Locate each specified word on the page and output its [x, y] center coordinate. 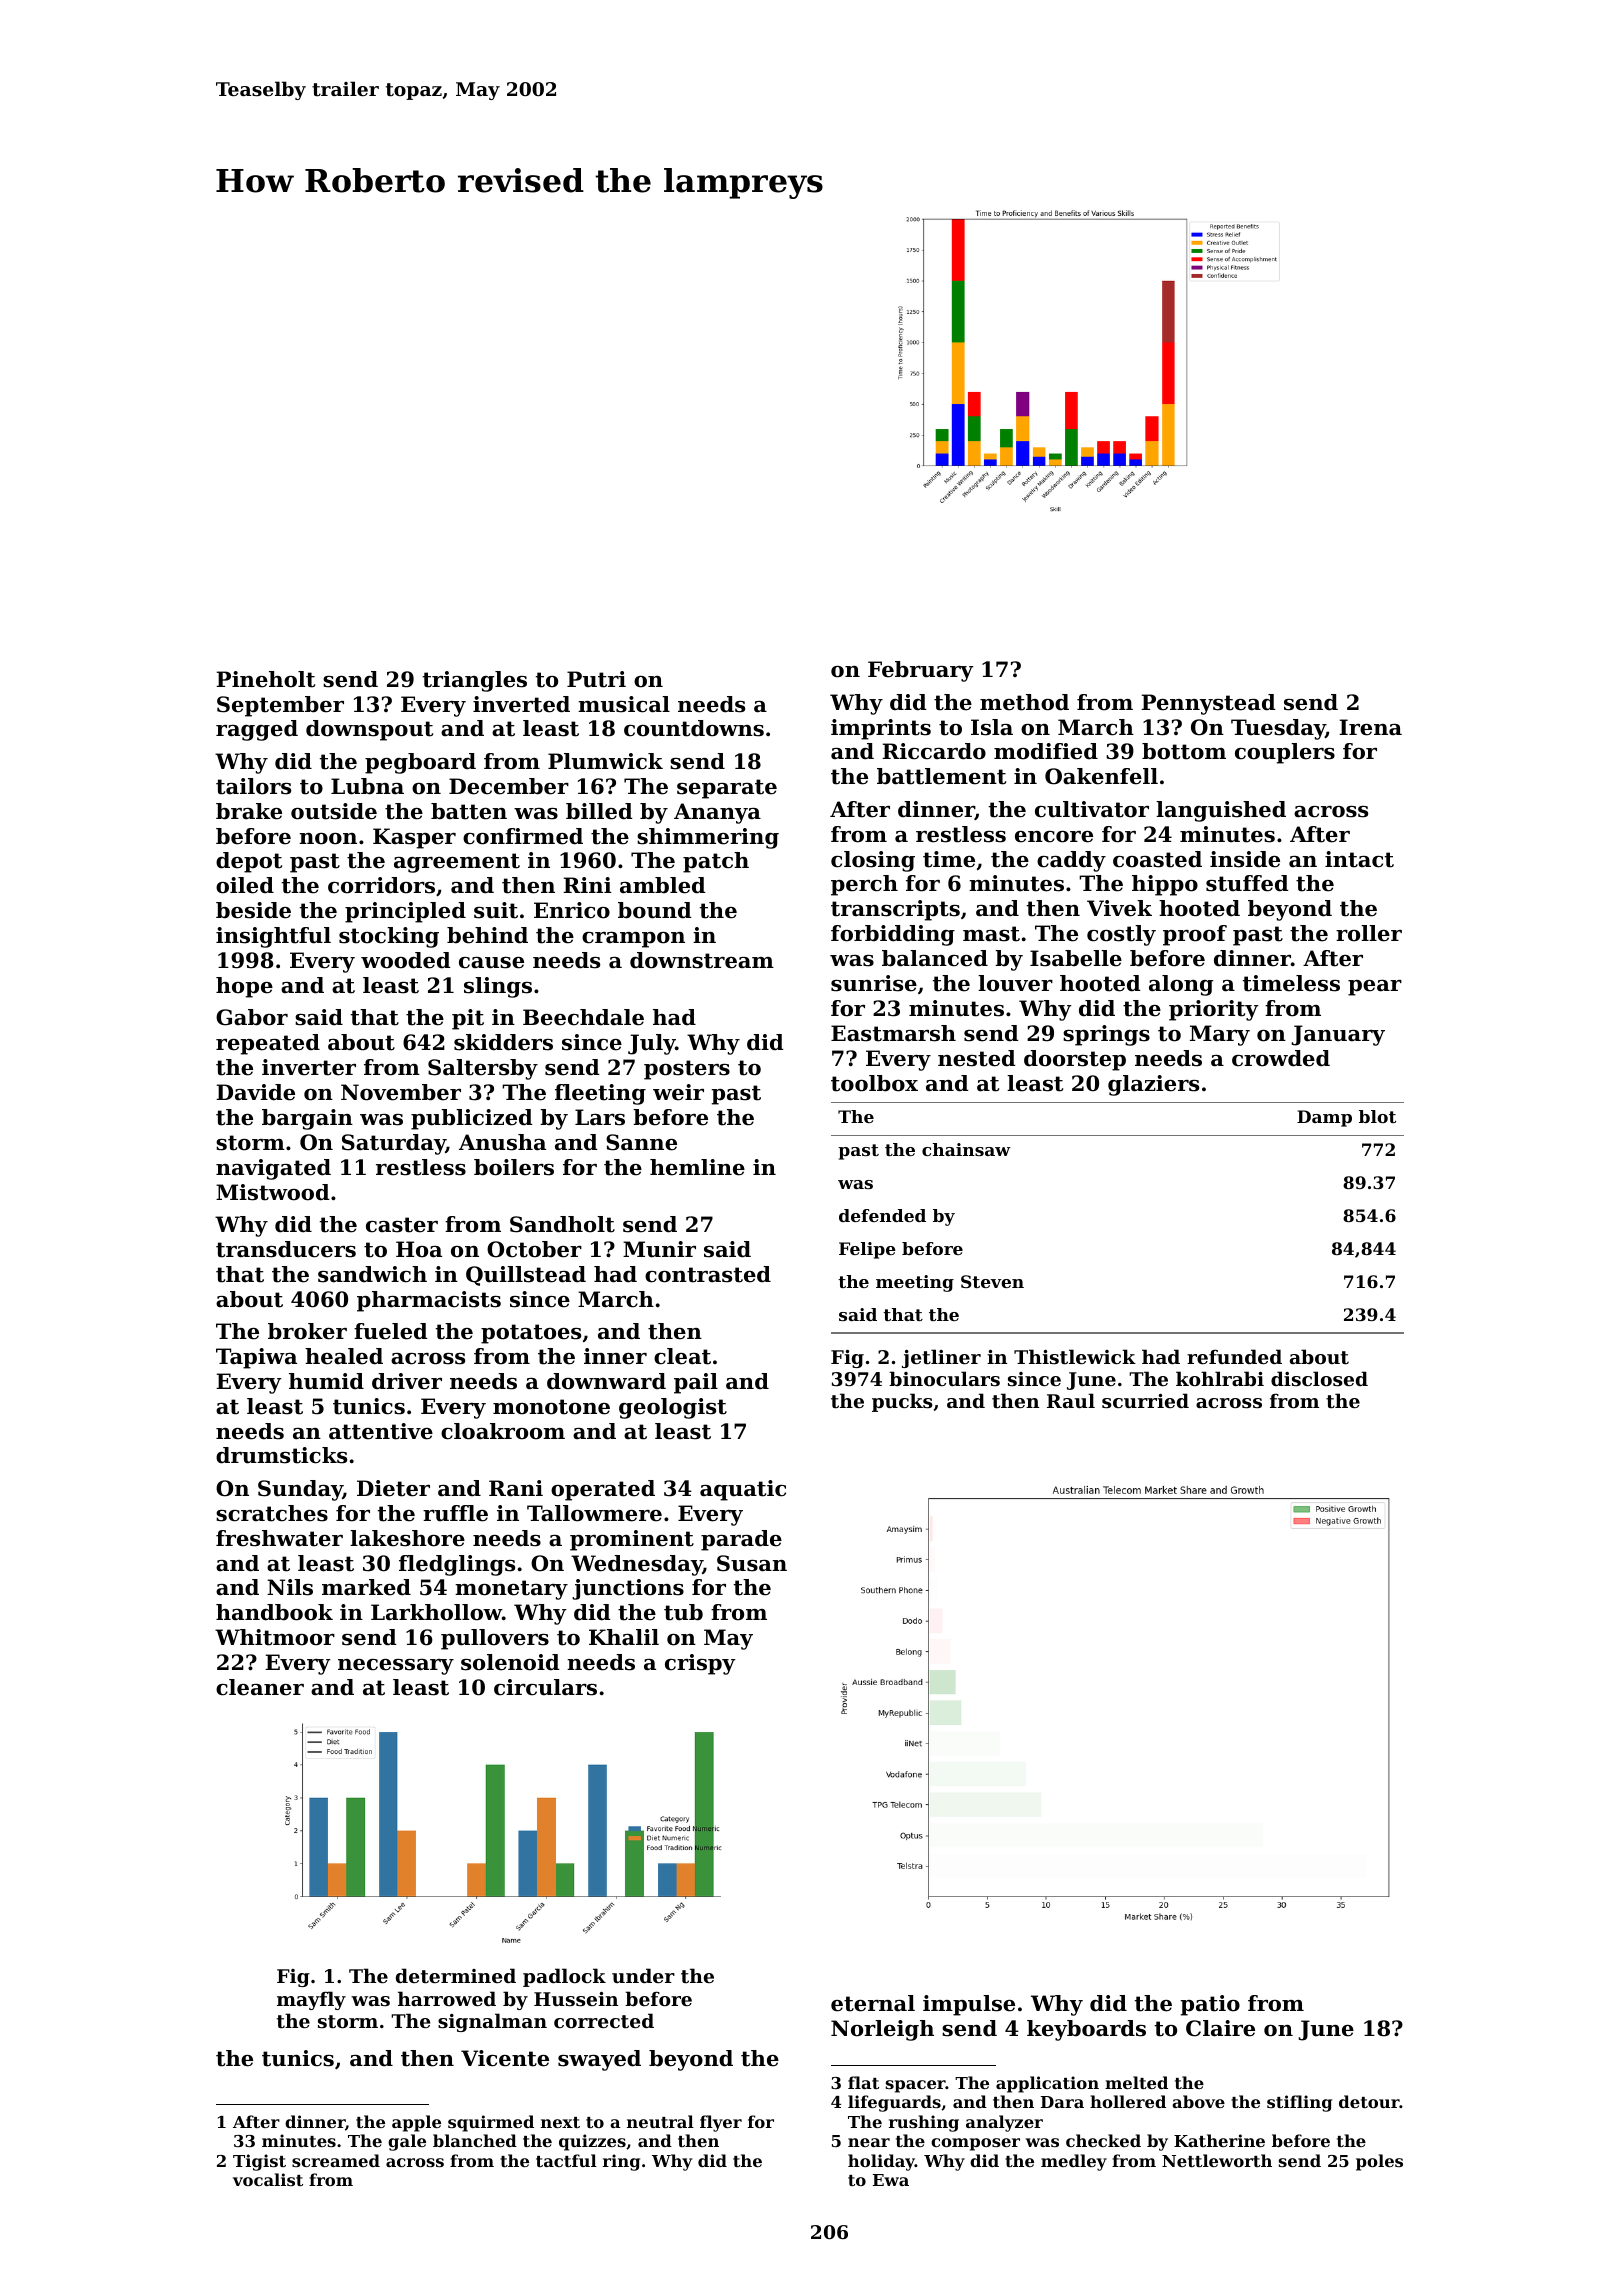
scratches [272, 1513]
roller [1369, 933]
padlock [564, 1977]
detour [1369, 2101]
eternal [873, 2003]
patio [1210, 2005]
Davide [255, 1092]
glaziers [1153, 1085]
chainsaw [966, 1149]
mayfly [311, 2000]
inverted [521, 704]
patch [716, 862]
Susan [752, 1563]
